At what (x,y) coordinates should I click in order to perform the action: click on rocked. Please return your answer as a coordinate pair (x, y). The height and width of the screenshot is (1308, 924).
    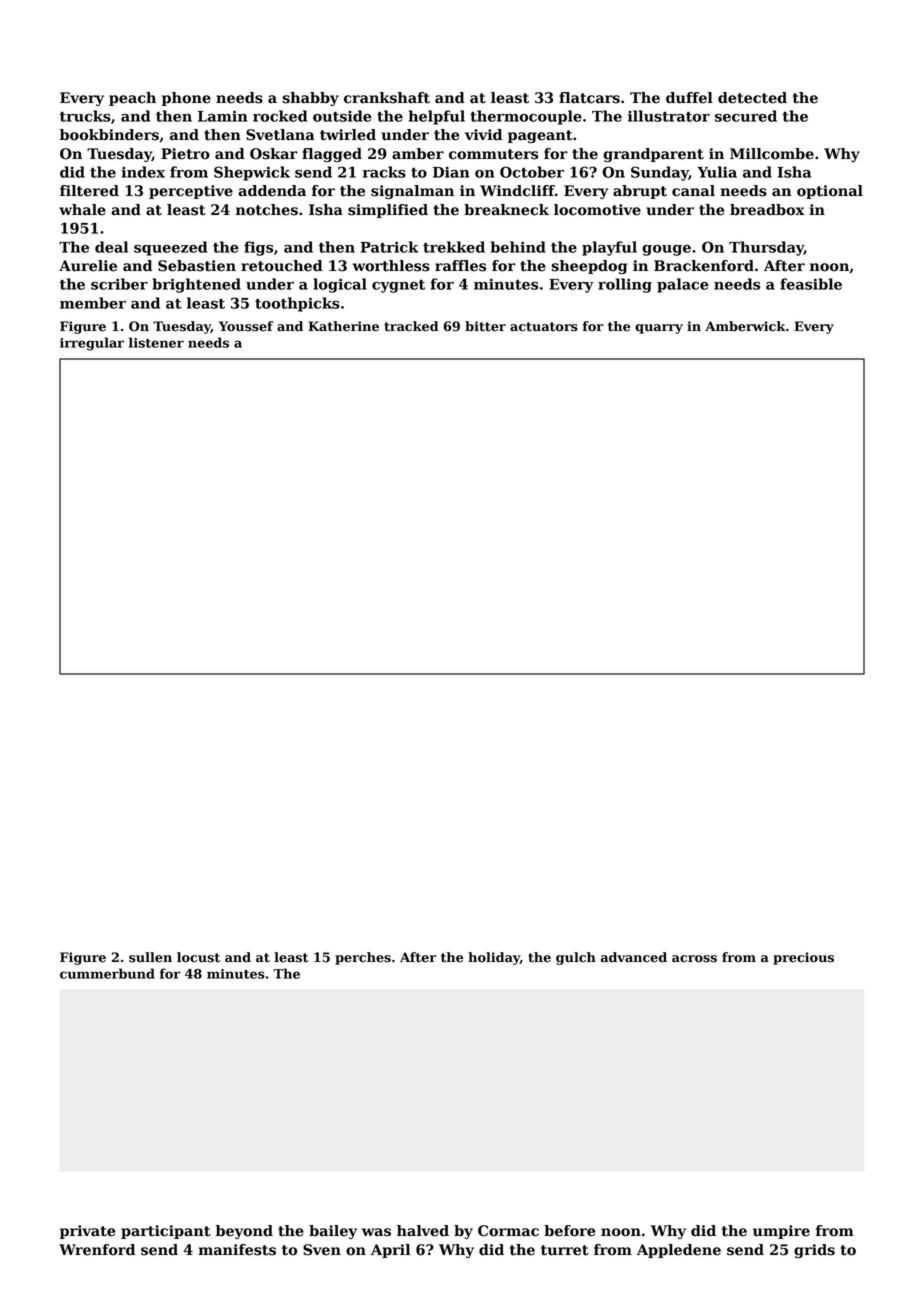
    Looking at the image, I should click on (280, 116).
